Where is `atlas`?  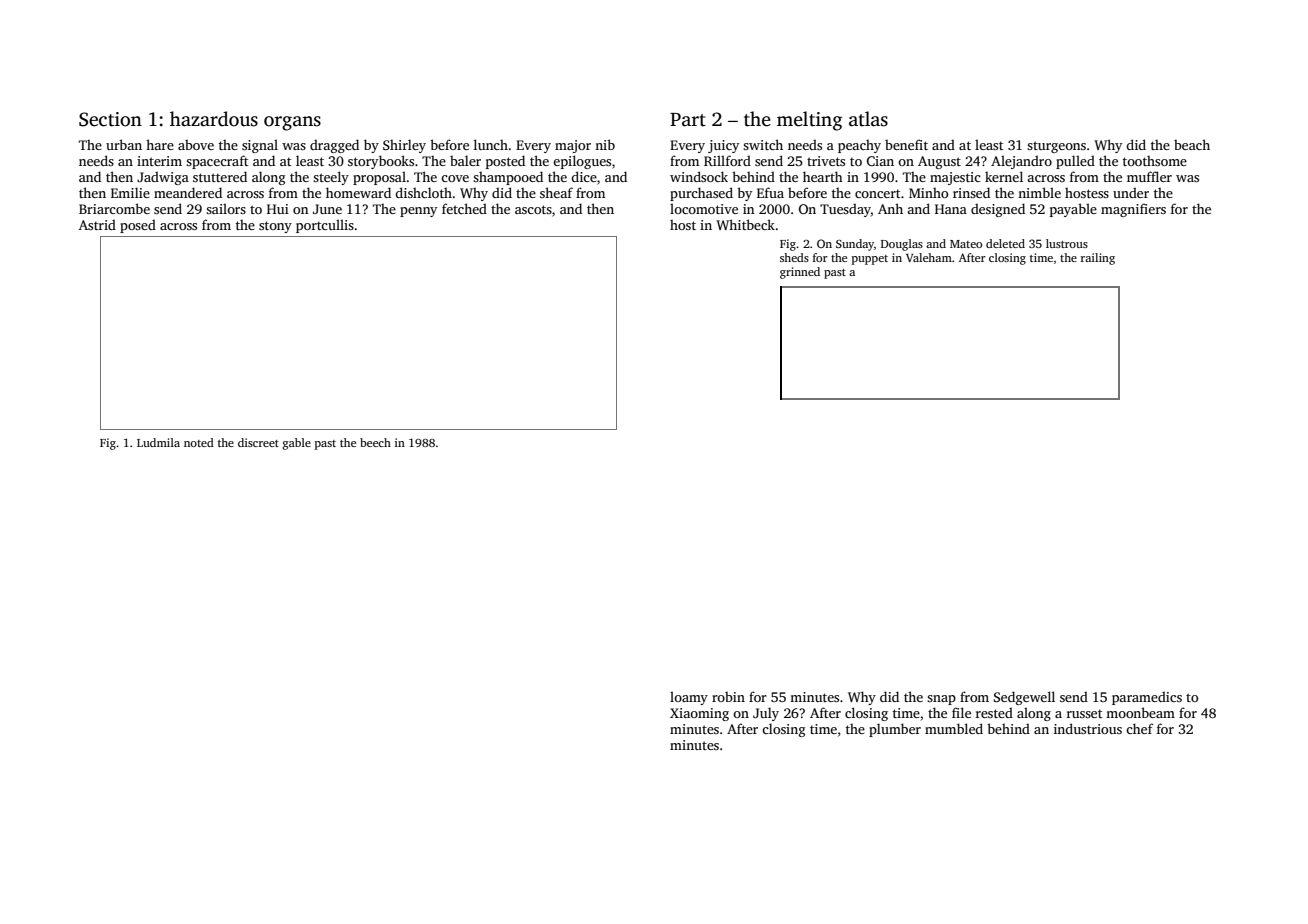 atlas is located at coordinates (868, 119).
